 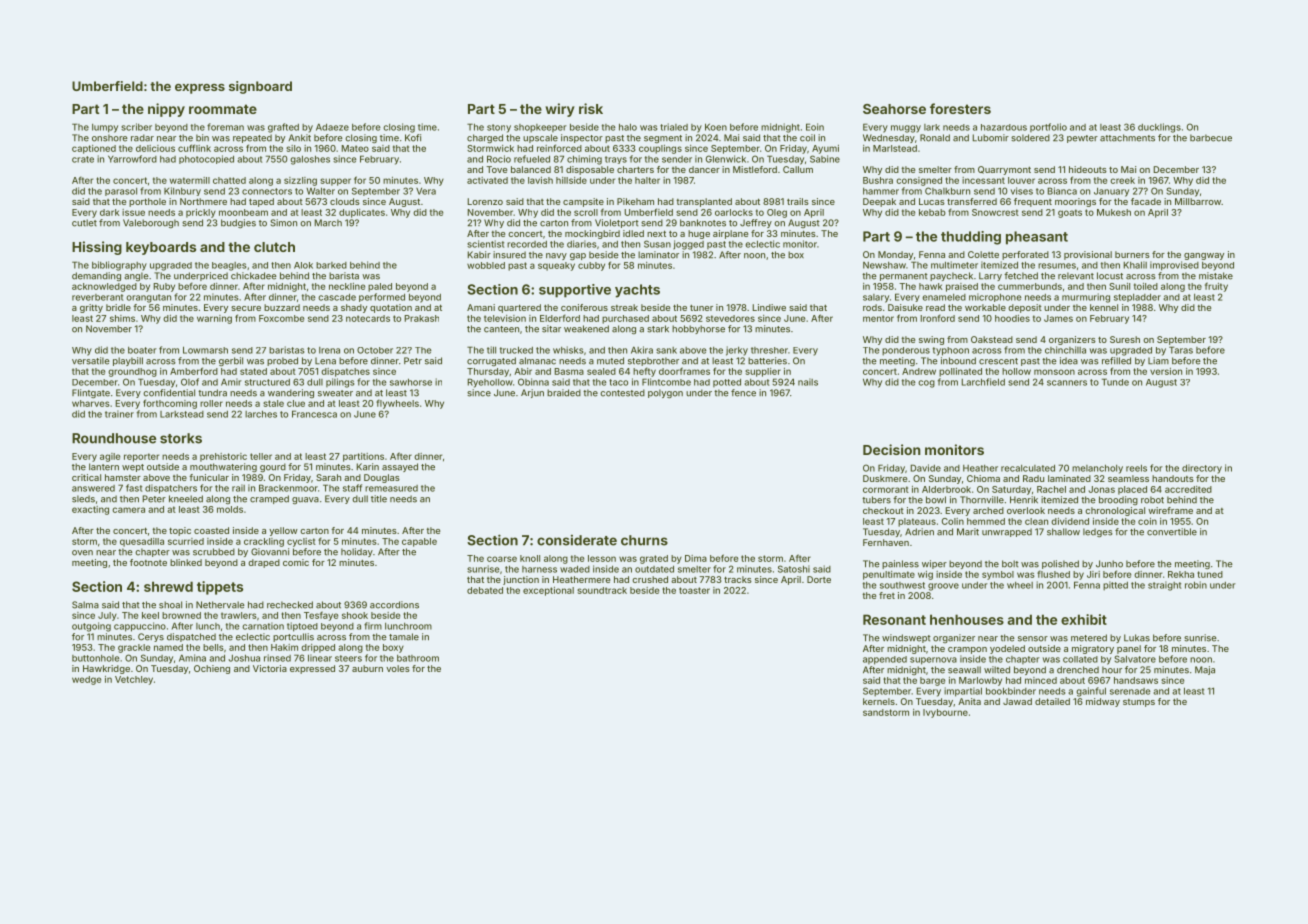 What do you see at coordinates (421, 318) in the document?
I see `Prakash` at bounding box center [421, 318].
